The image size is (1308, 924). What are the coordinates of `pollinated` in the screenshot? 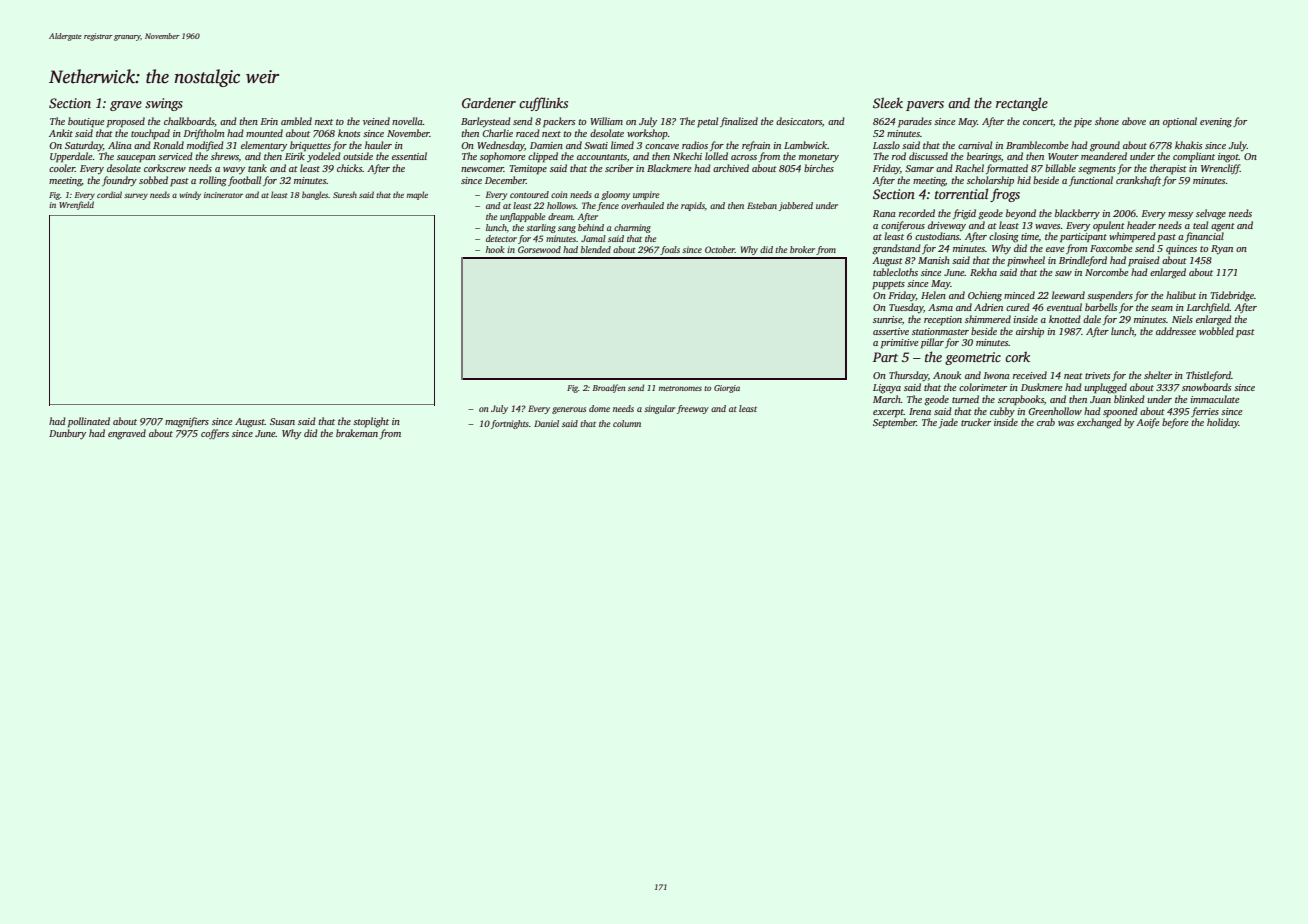 It's located at (89, 422).
